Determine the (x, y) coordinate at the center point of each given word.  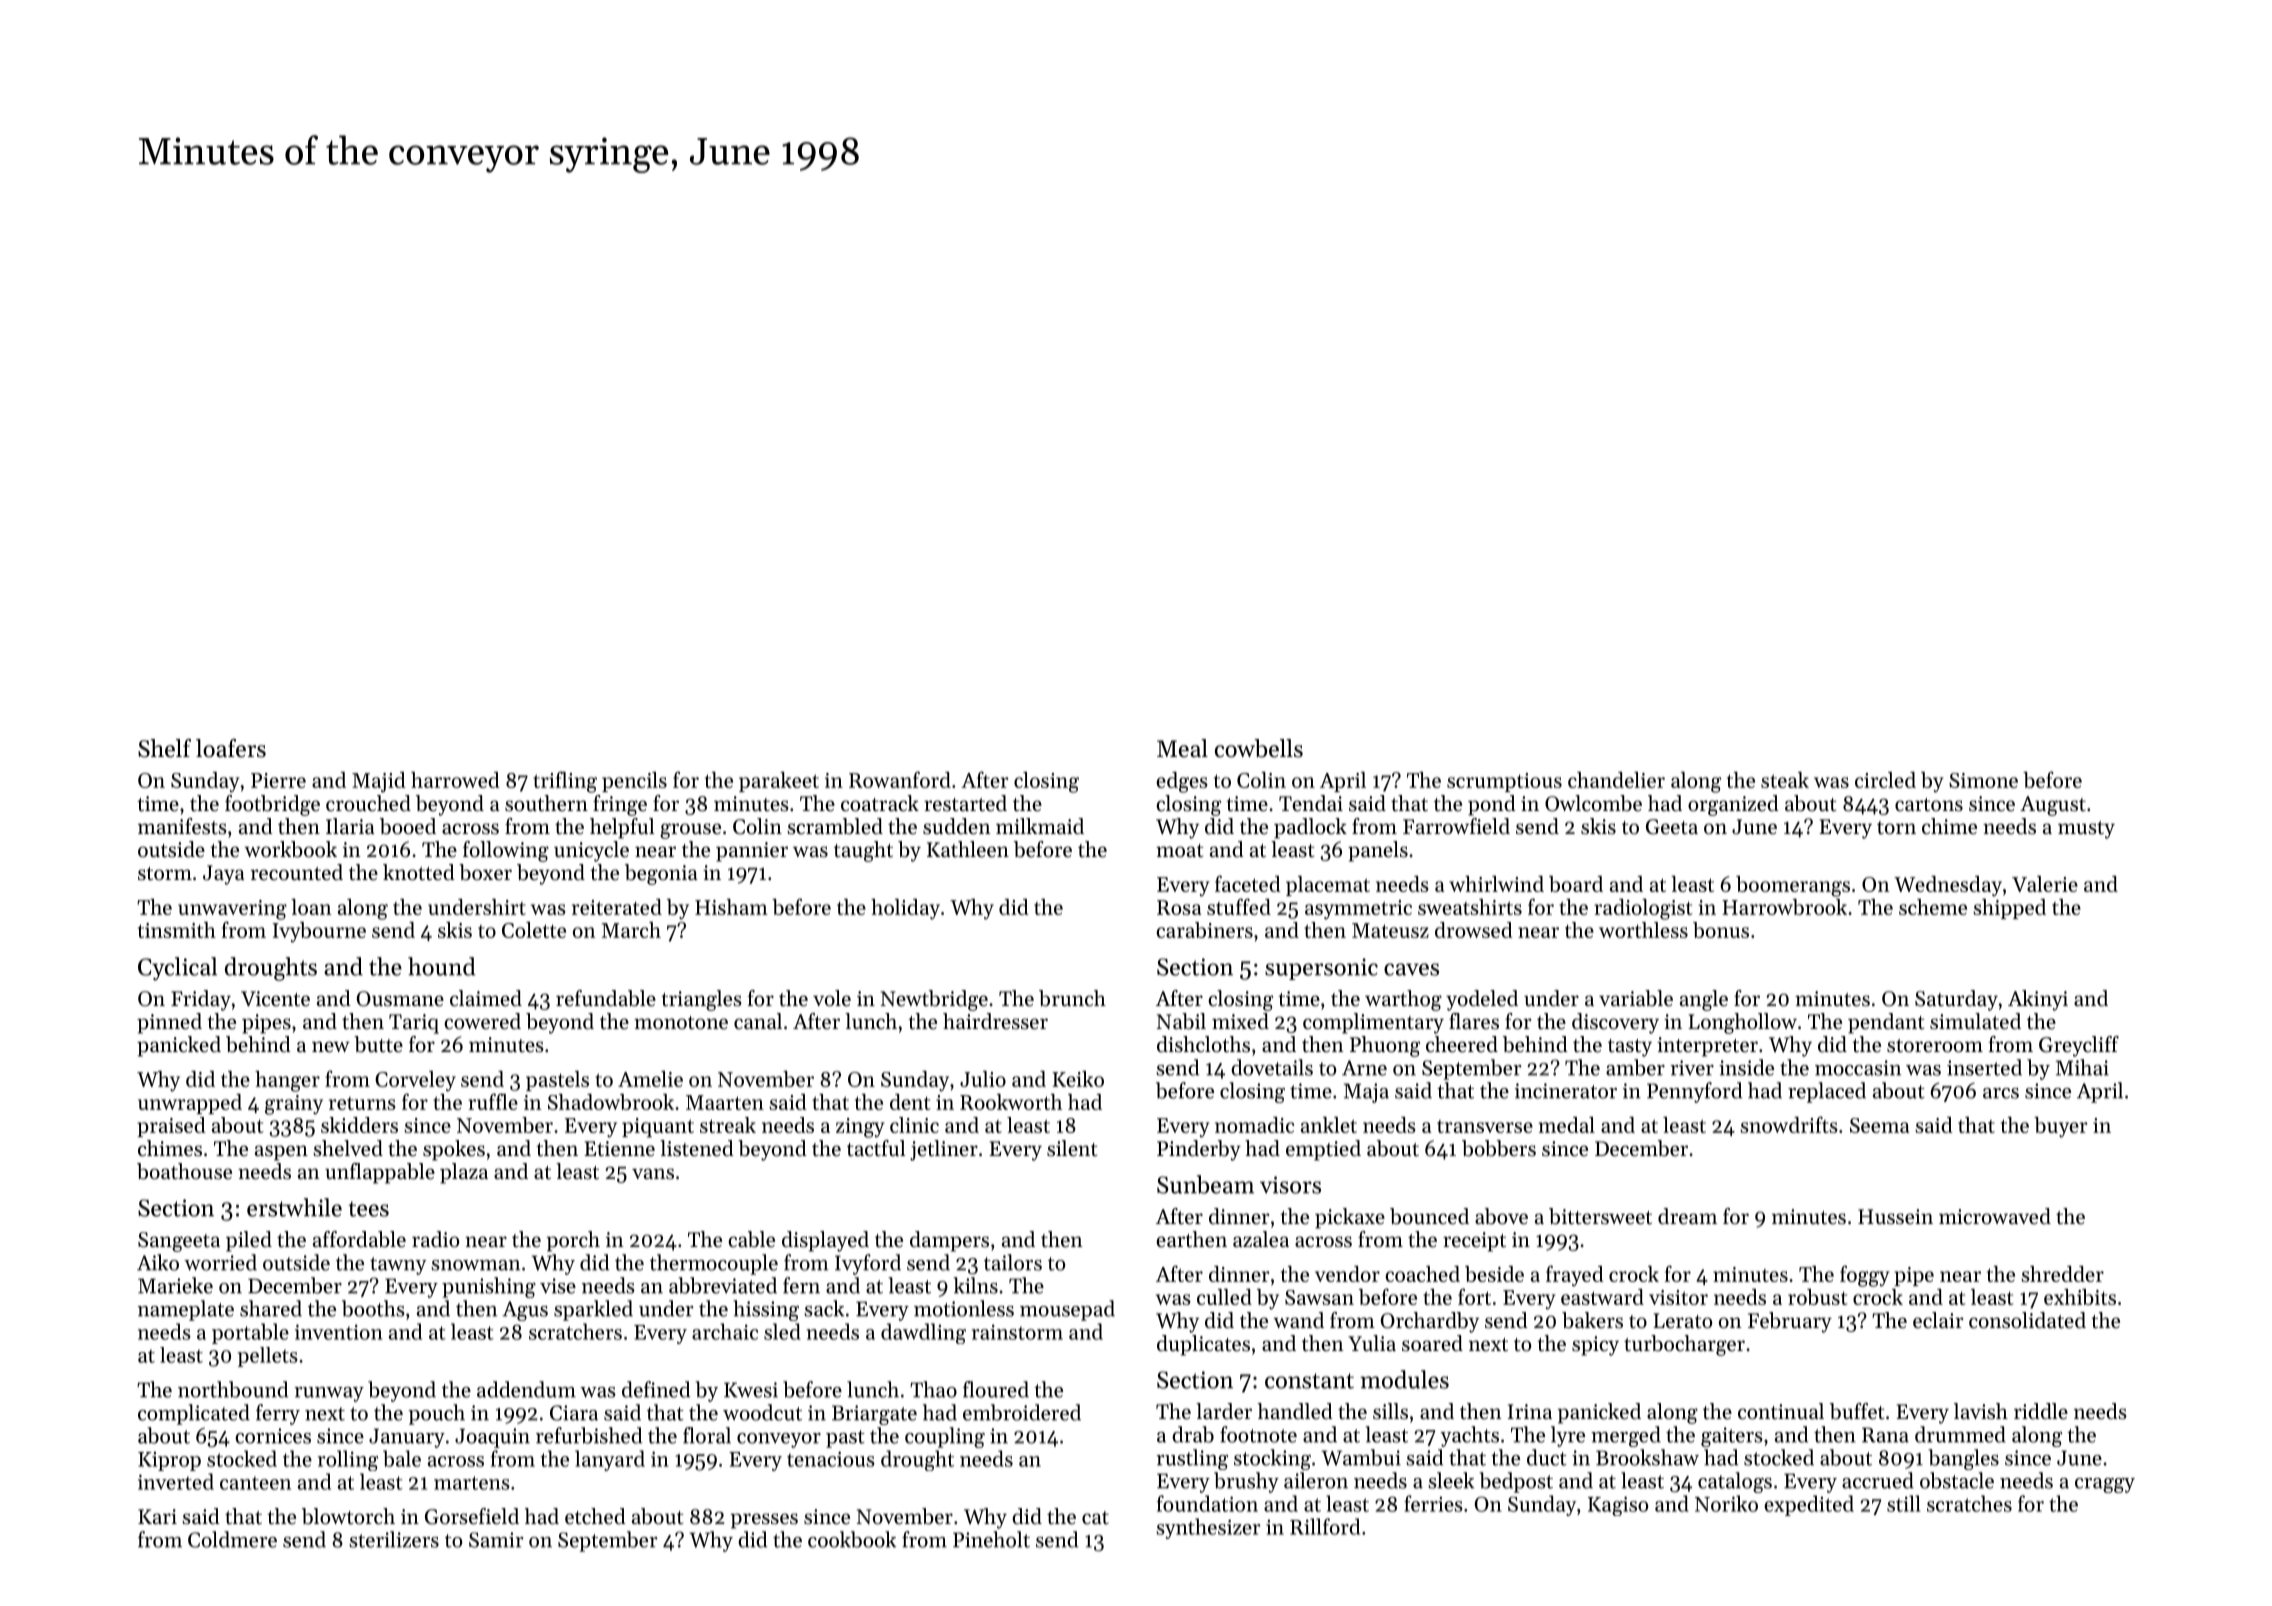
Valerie (2045, 884)
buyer (2061, 1127)
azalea (1261, 1239)
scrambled (835, 826)
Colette (534, 930)
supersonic (1321, 969)
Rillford (1325, 1526)
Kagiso (1618, 1506)
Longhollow (1742, 1023)
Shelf (164, 748)
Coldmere (232, 1539)
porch (573, 1241)
